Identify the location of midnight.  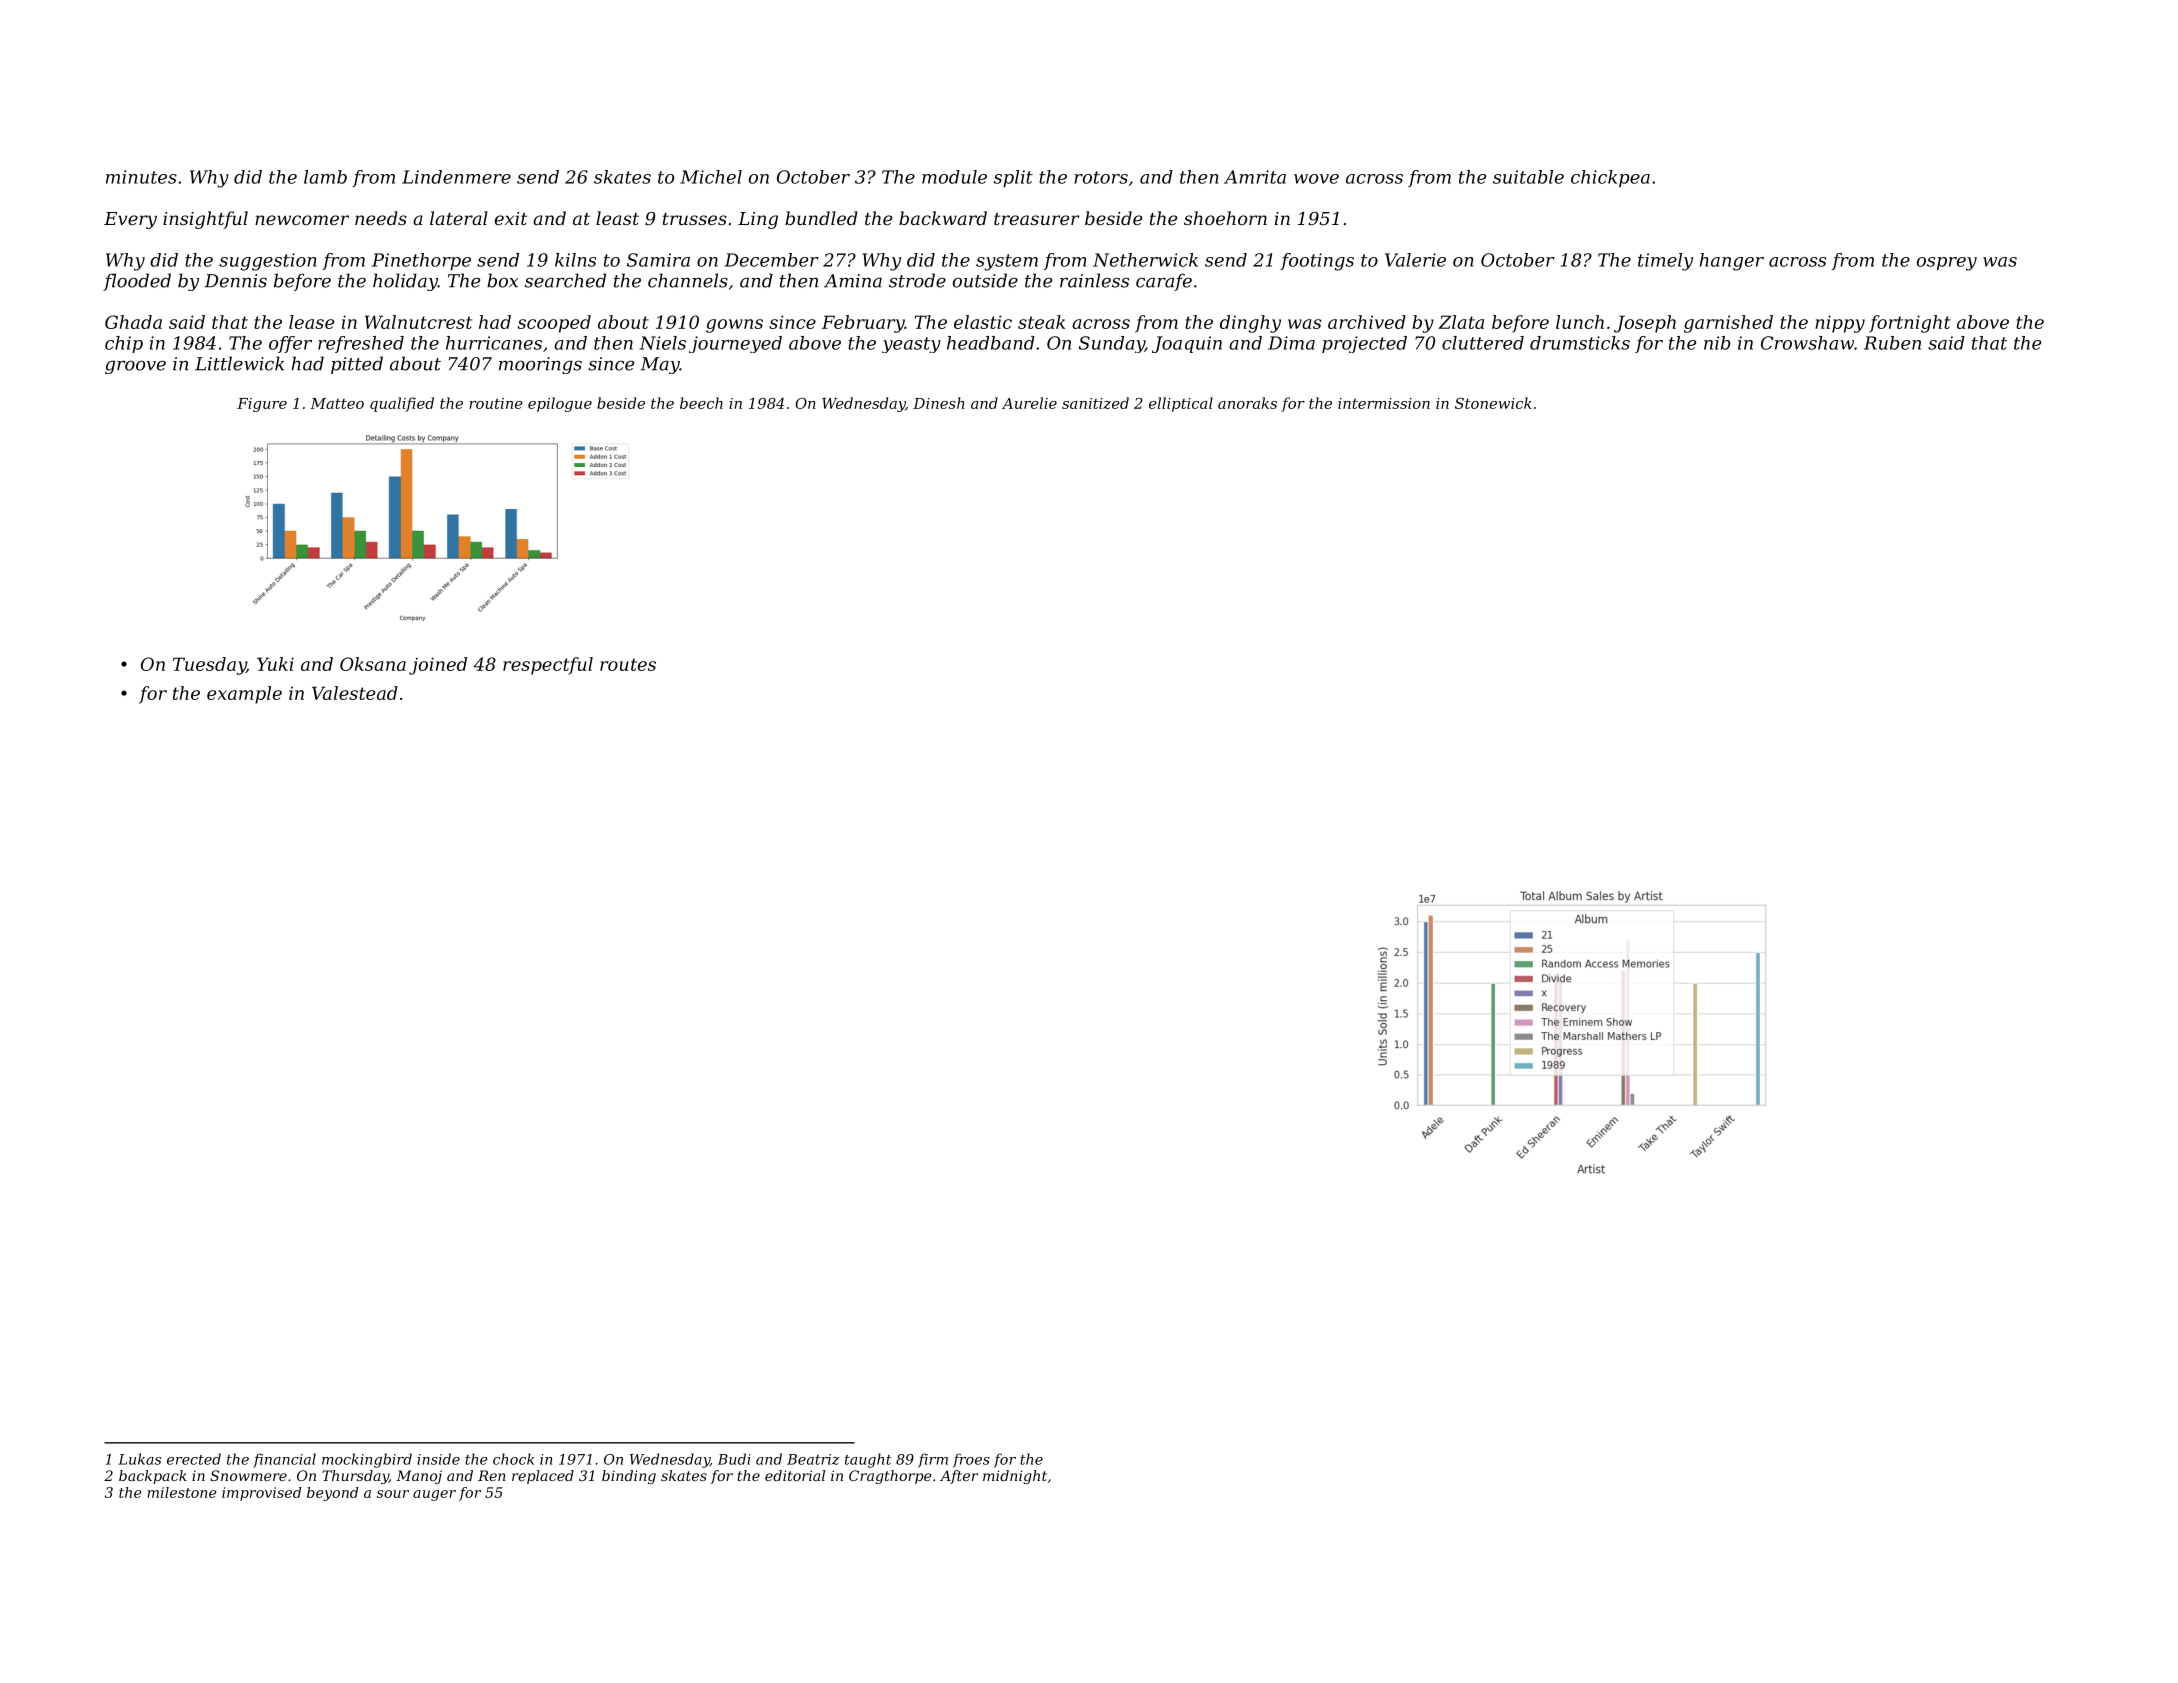
(1015, 1477).
